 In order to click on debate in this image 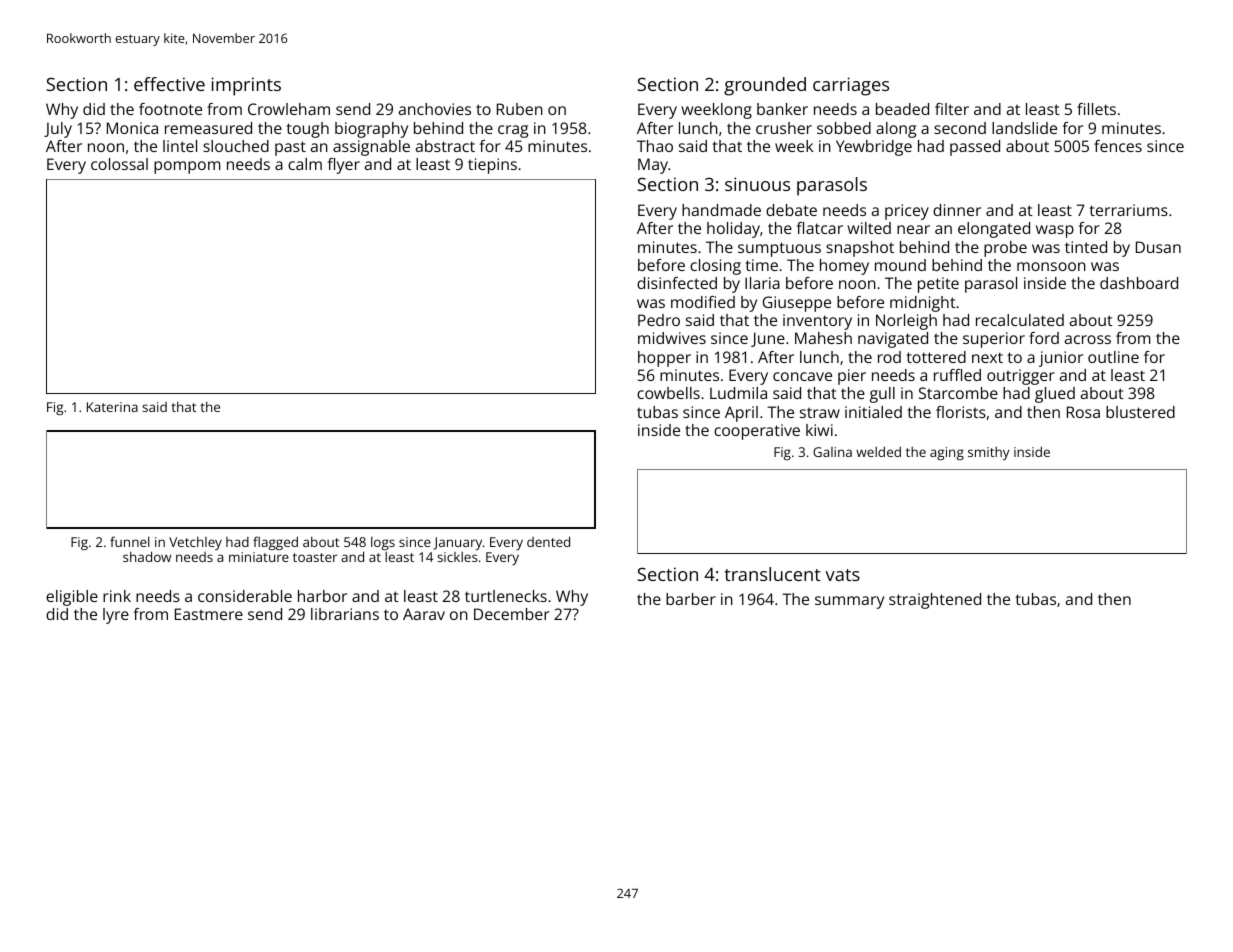, I will do `click(791, 210)`.
